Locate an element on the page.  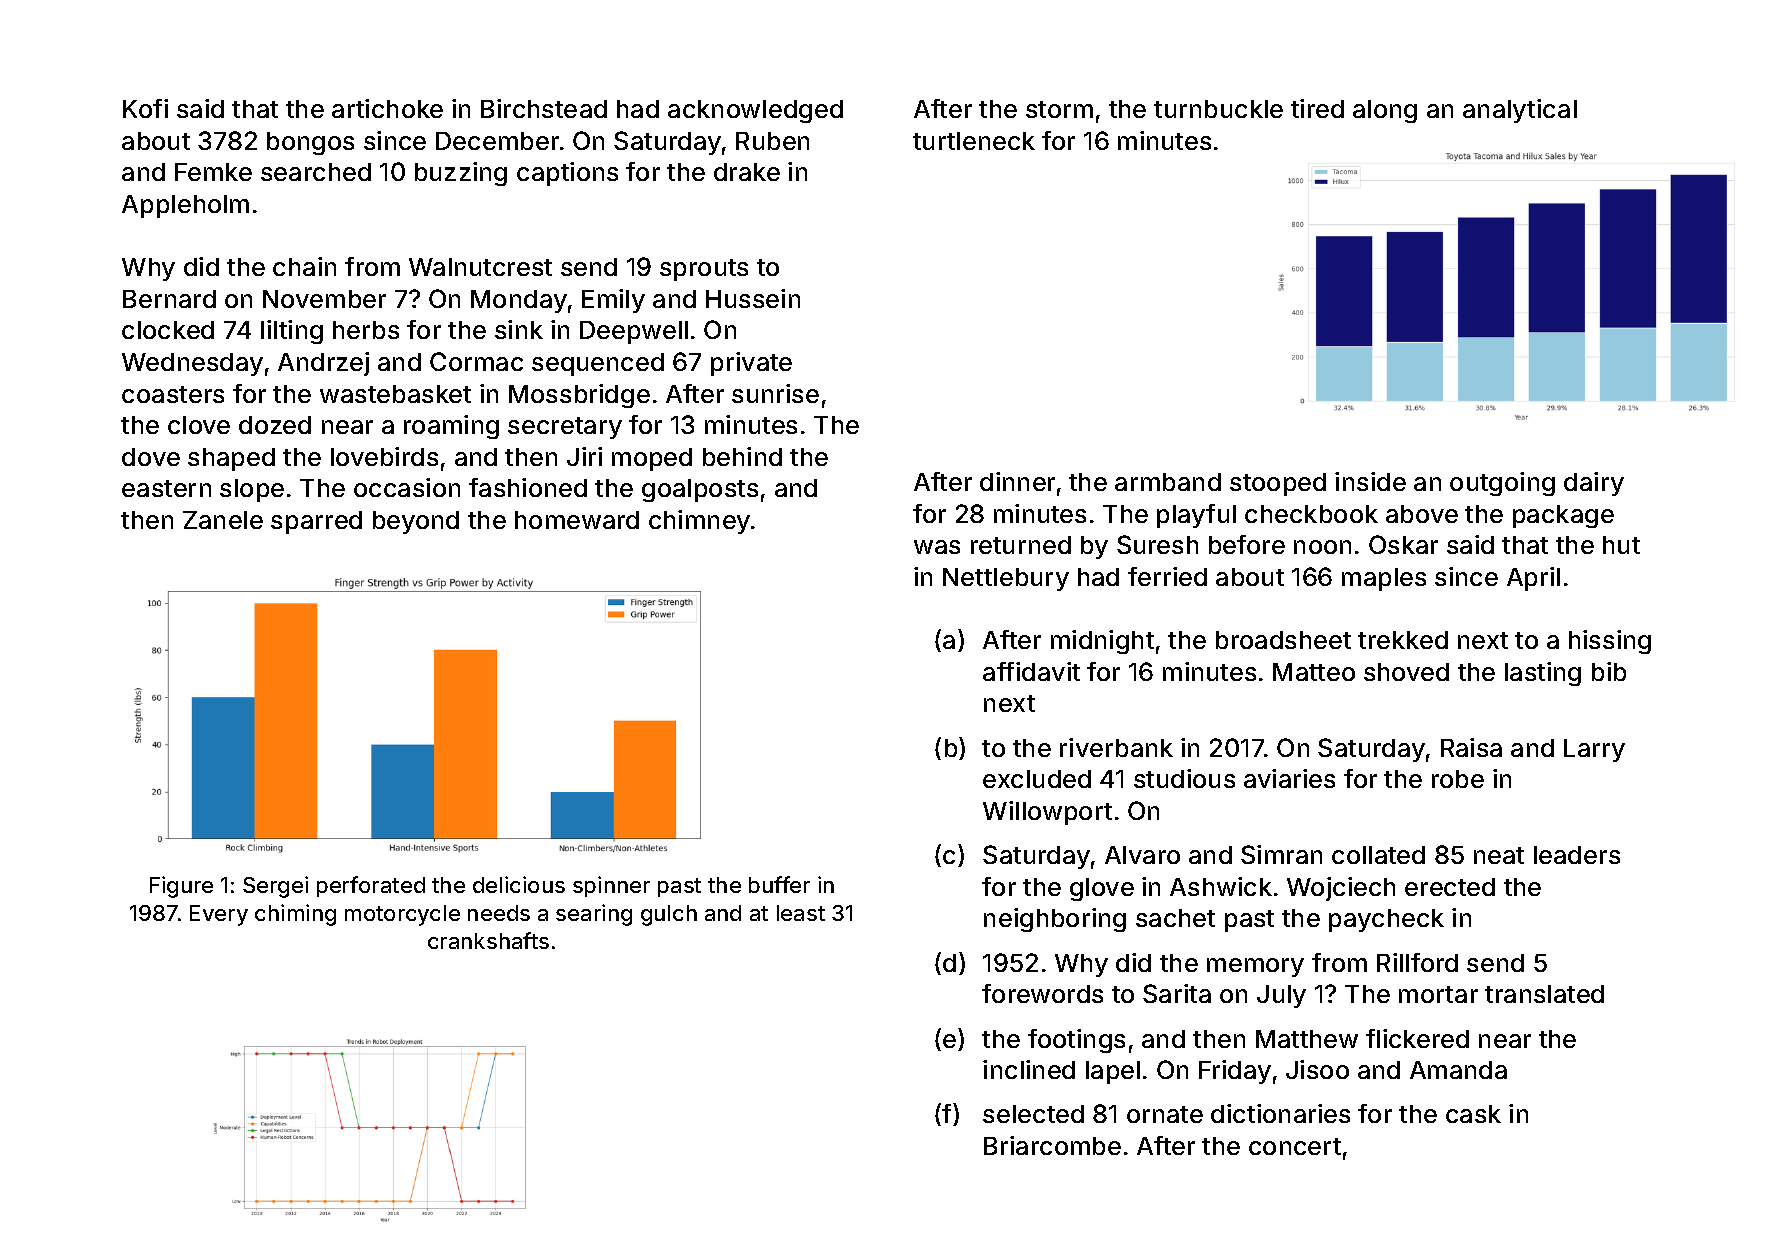
concert is located at coordinates (1295, 1146).
